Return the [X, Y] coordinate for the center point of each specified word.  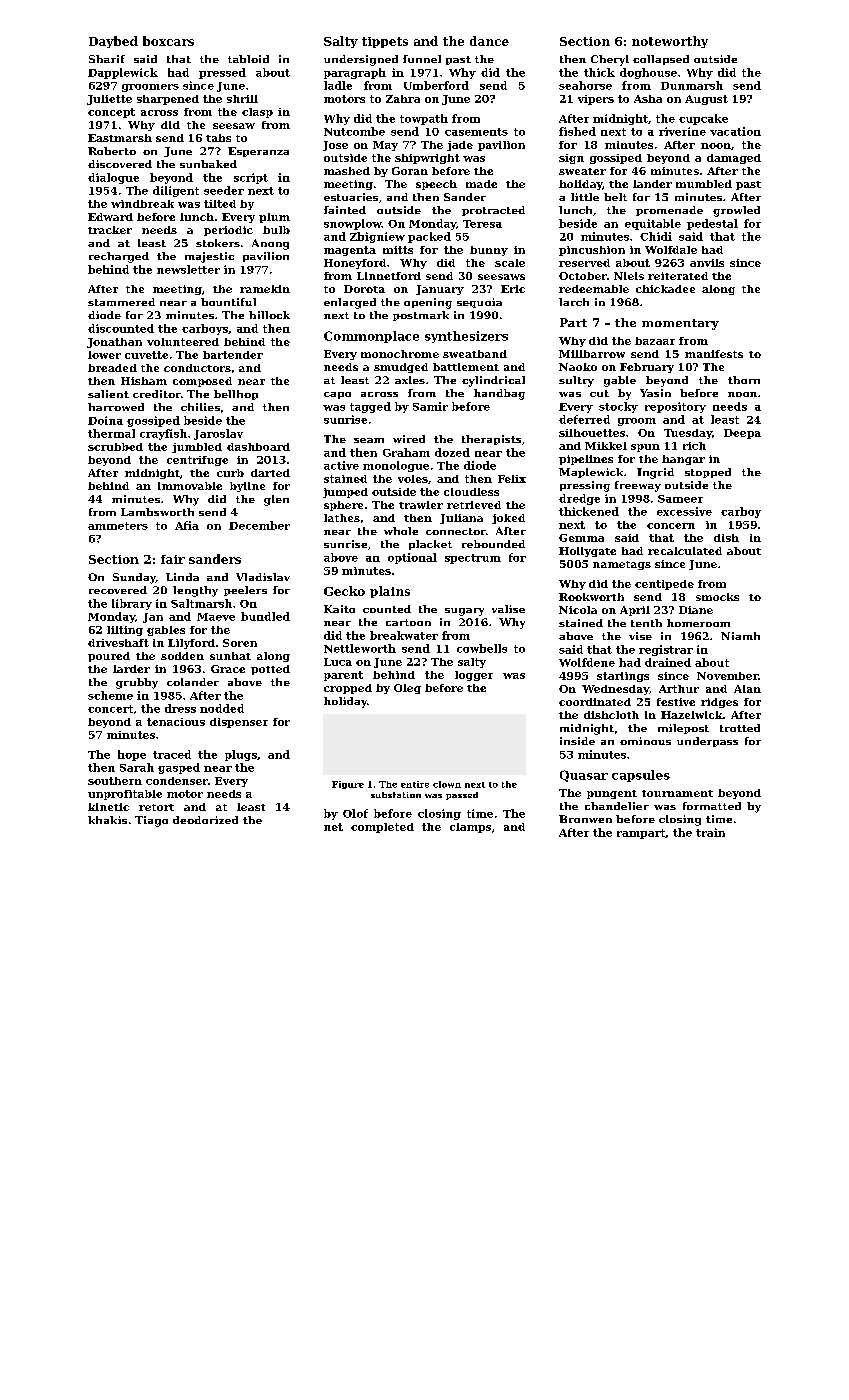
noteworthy [670, 42]
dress [180, 708]
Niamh [740, 636]
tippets [385, 42]
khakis [107, 820]
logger [474, 676]
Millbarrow [592, 354]
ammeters [118, 526]
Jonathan [114, 343]
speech [436, 185]
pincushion [592, 251]
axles [410, 380]
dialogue [113, 178]
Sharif [107, 59]
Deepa [742, 434]
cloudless [471, 492]
